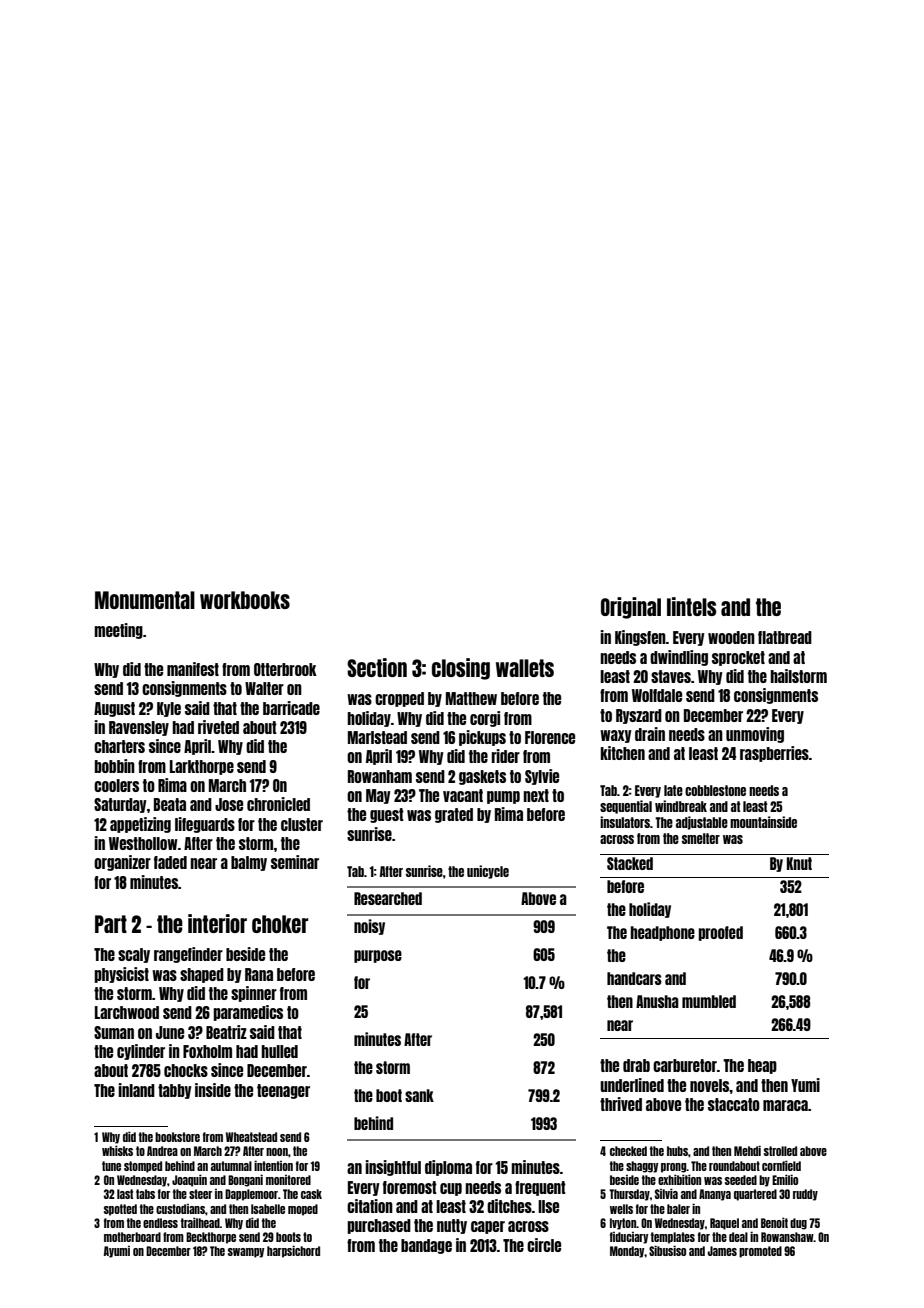 The width and height of the page is (924, 1308). Describe the element at coordinates (662, 933) in the page. I see `headphone` at that location.
